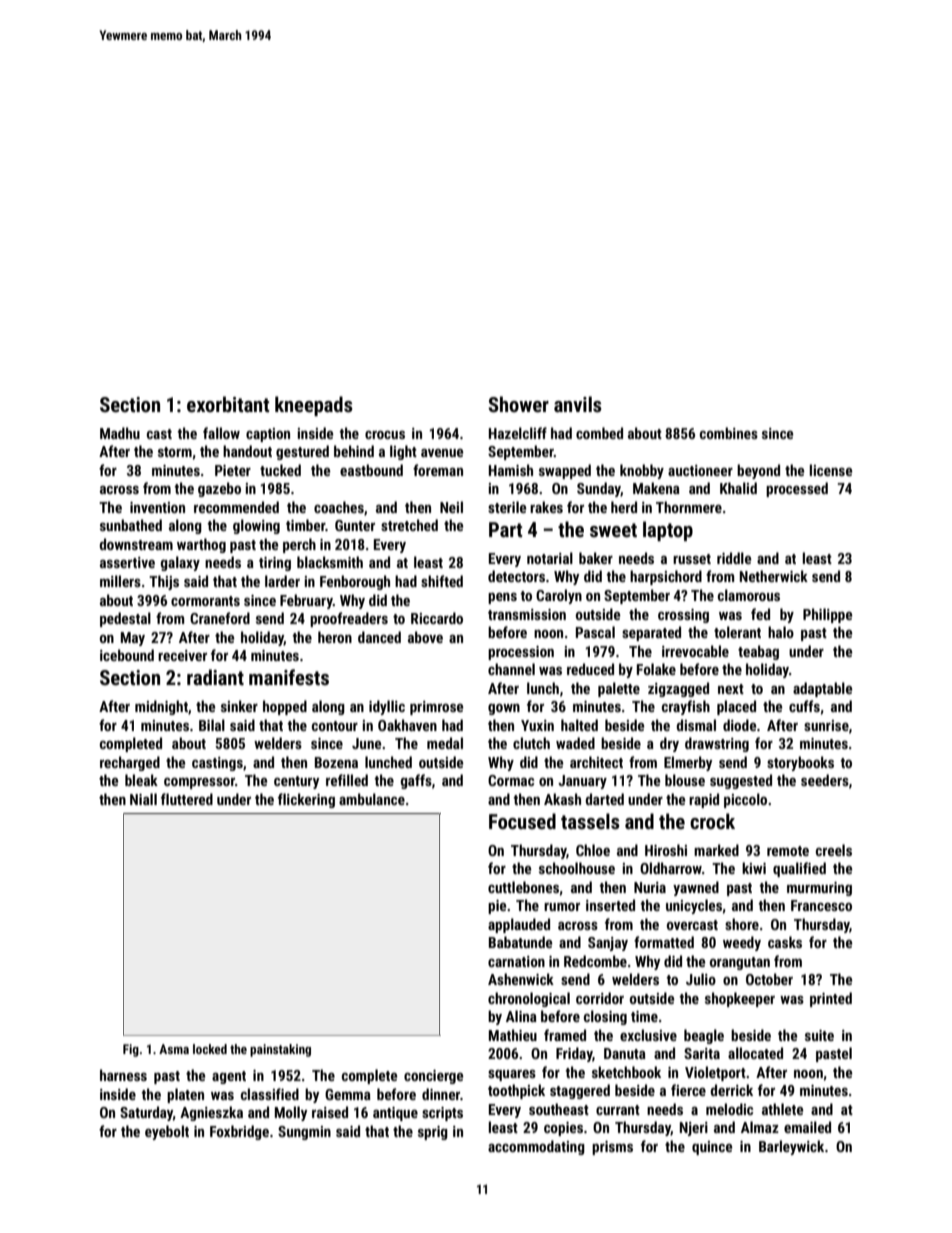  Describe the element at coordinates (755, 1053) in the page. I see `allocated` at that location.
